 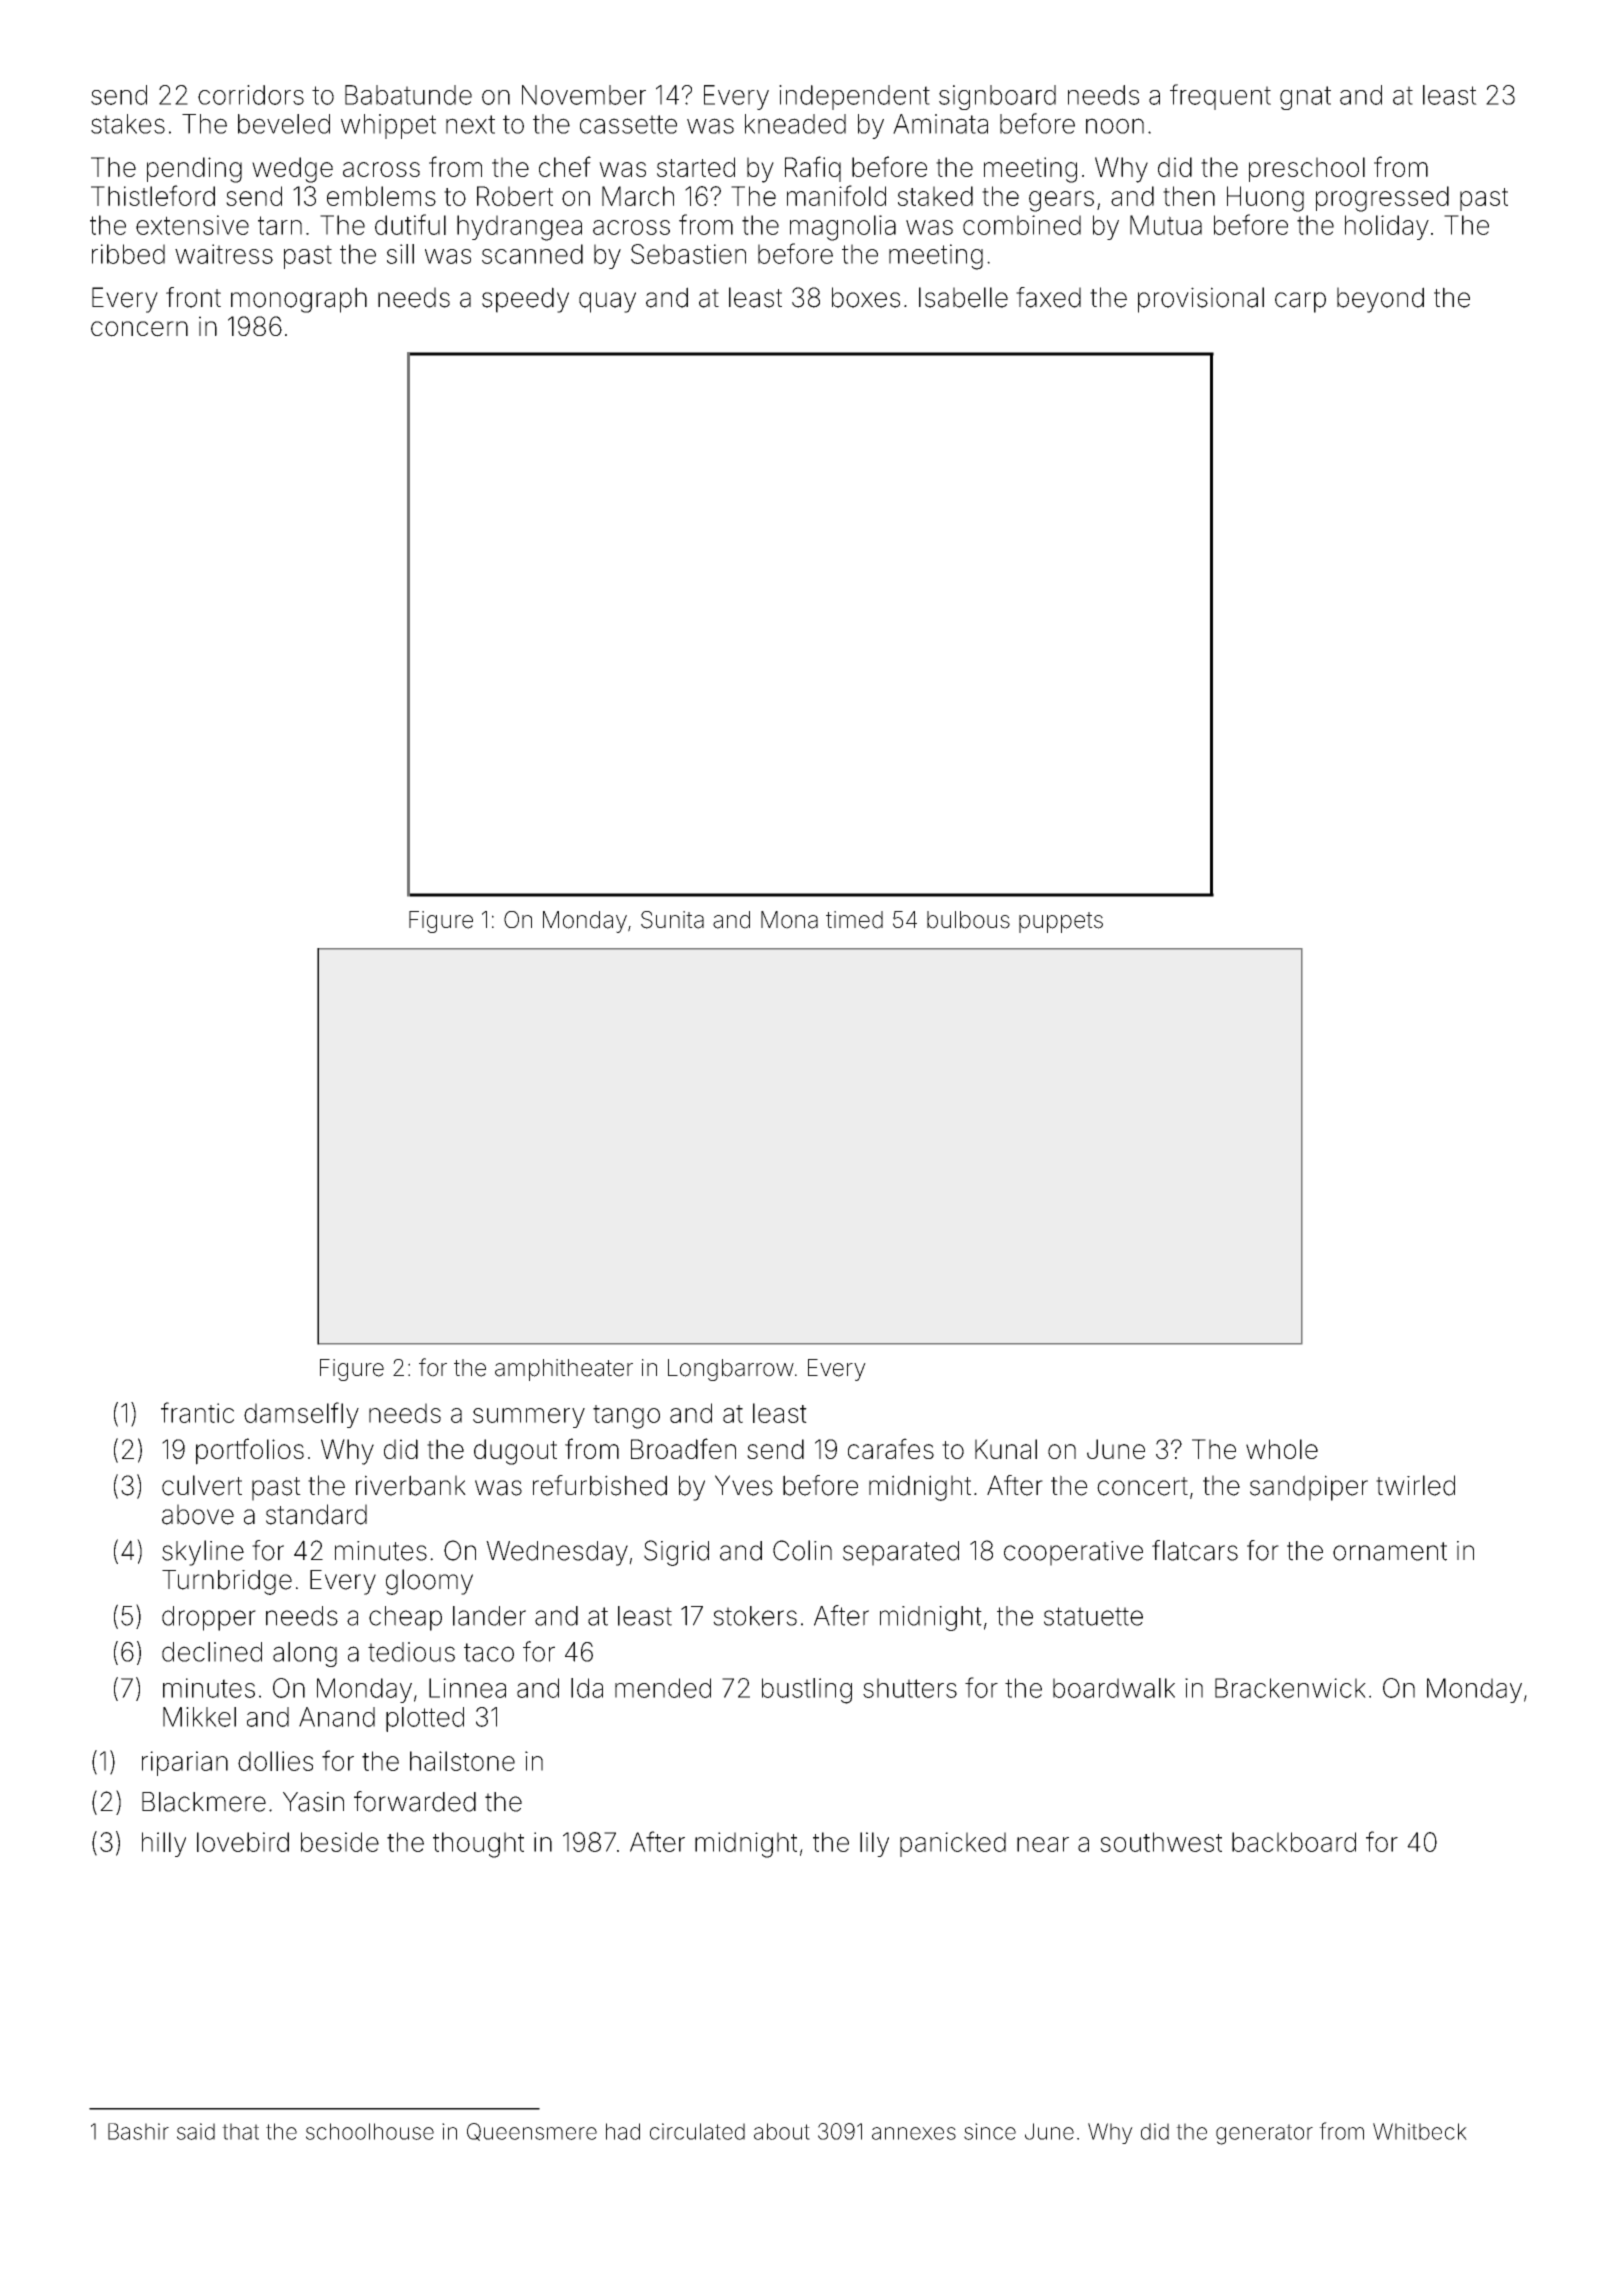 I want to click on Longbarrow, so click(x=731, y=1370).
